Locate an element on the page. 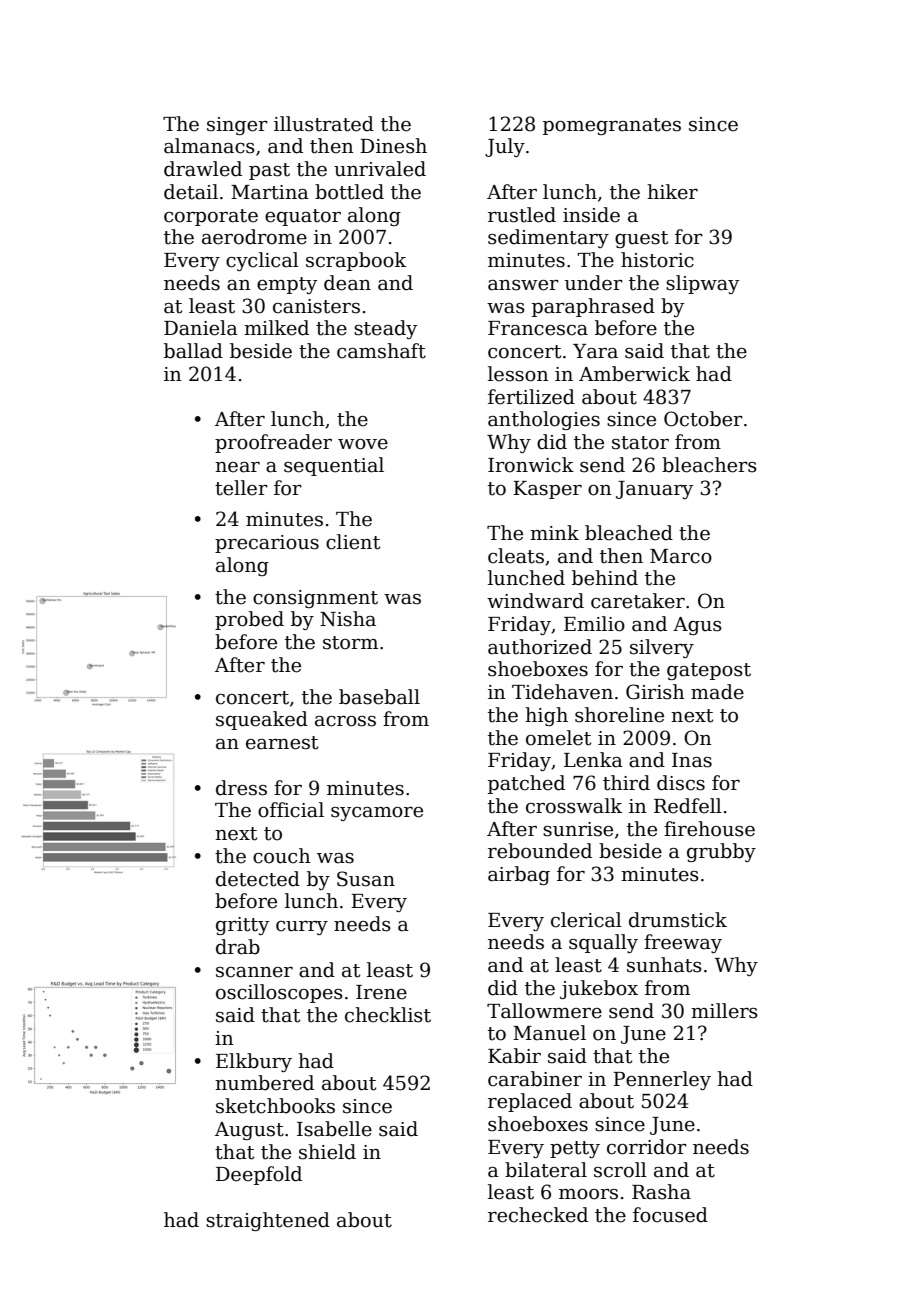 Image resolution: width=924 pixels, height=1311 pixels. earnest is located at coordinates (282, 743).
